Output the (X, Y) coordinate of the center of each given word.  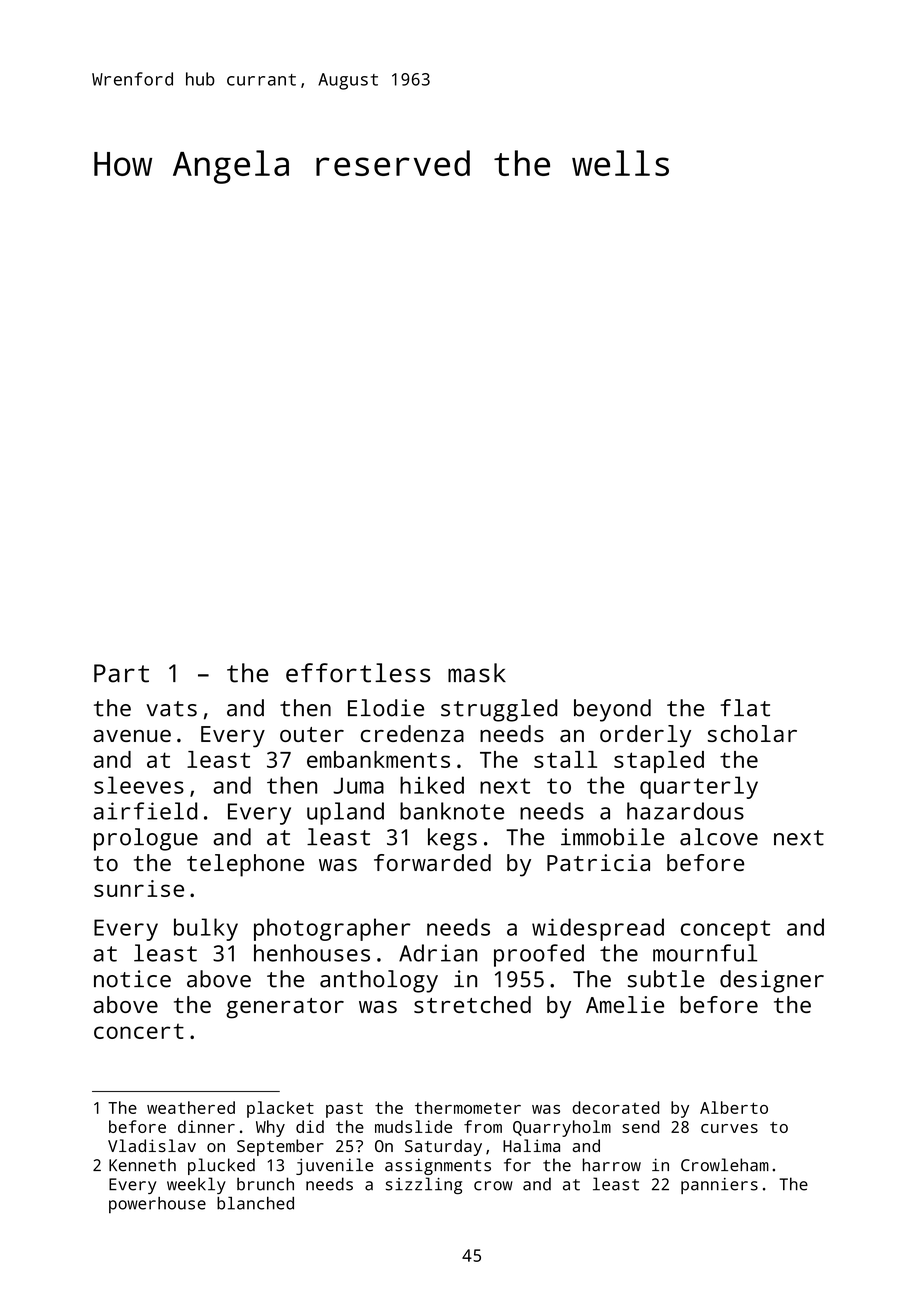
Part (121, 673)
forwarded (432, 862)
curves (729, 1128)
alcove (719, 837)
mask (477, 673)
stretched (472, 1004)
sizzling (424, 1185)
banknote (452, 811)
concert (139, 1031)
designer (772, 981)
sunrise (139, 888)
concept (725, 930)
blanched (255, 1203)
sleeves (139, 785)
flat (745, 708)
